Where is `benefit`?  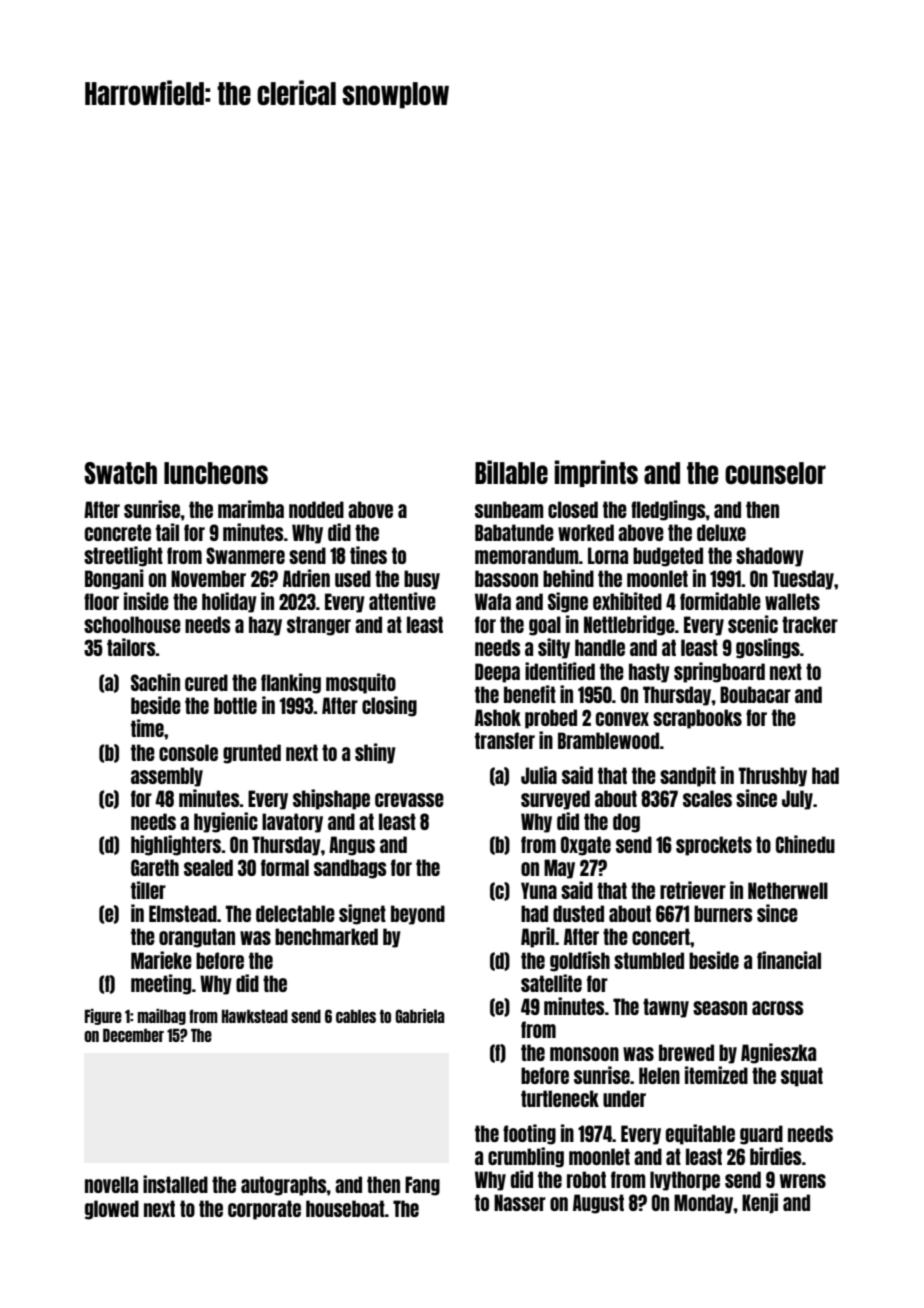 benefit is located at coordinates (530, 694).
